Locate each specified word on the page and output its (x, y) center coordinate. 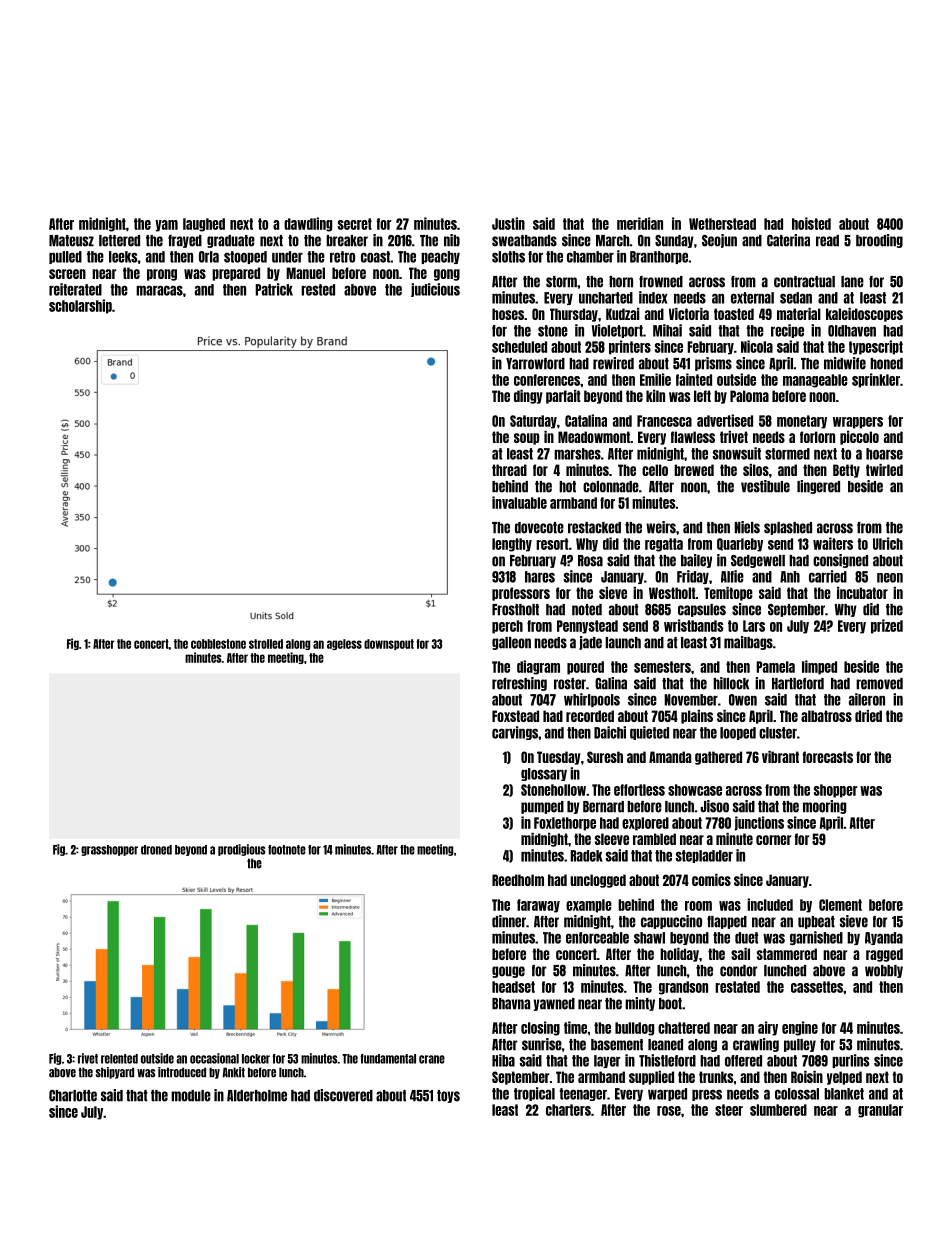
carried (828, 576)
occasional (214, 1058)
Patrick (274, 289)
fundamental (388, 1059)
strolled (266, 644)
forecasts (828, 757)
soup (526, 439)
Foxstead (515, 716)
